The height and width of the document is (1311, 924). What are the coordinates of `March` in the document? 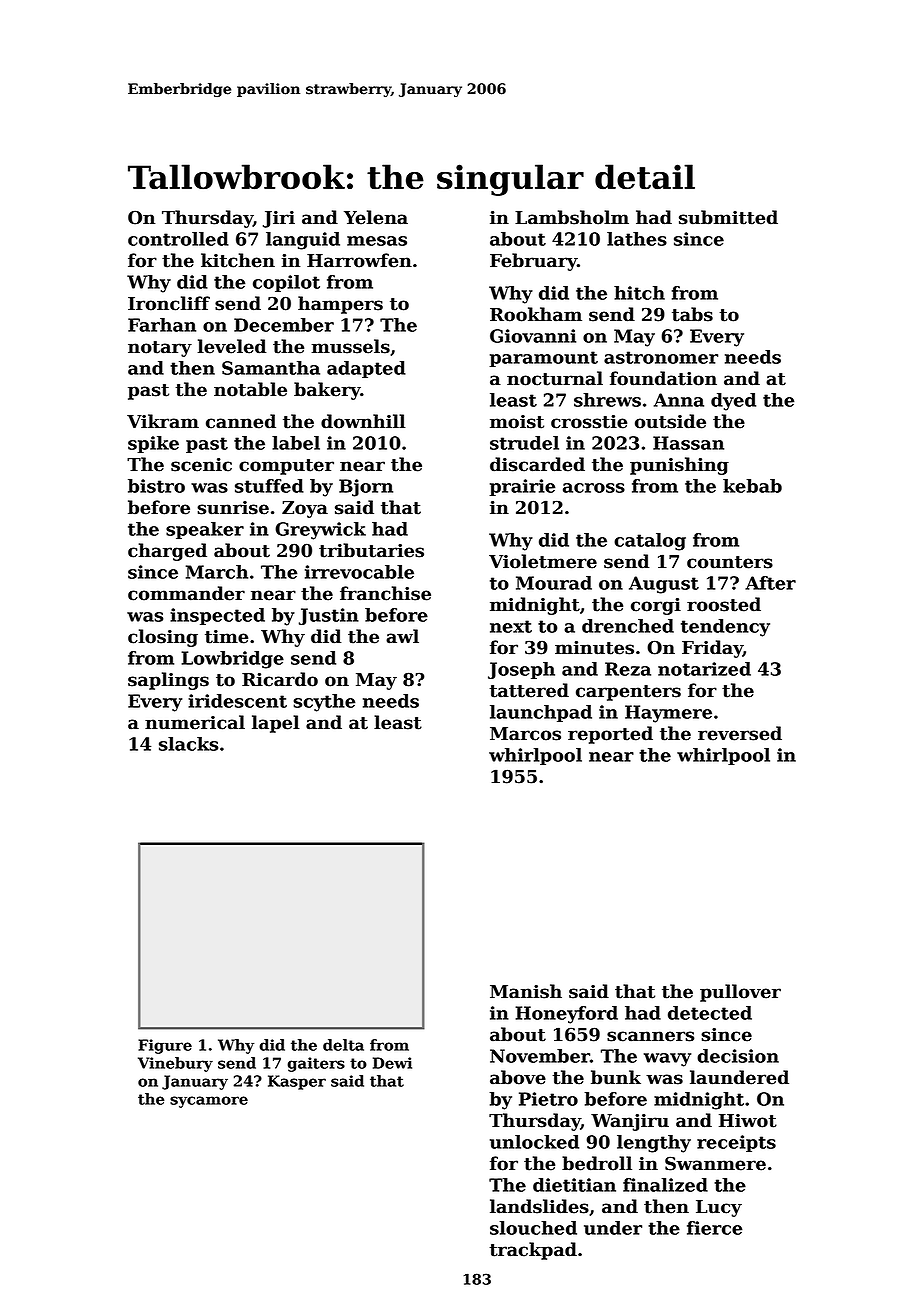 It's located at (217, 572).
